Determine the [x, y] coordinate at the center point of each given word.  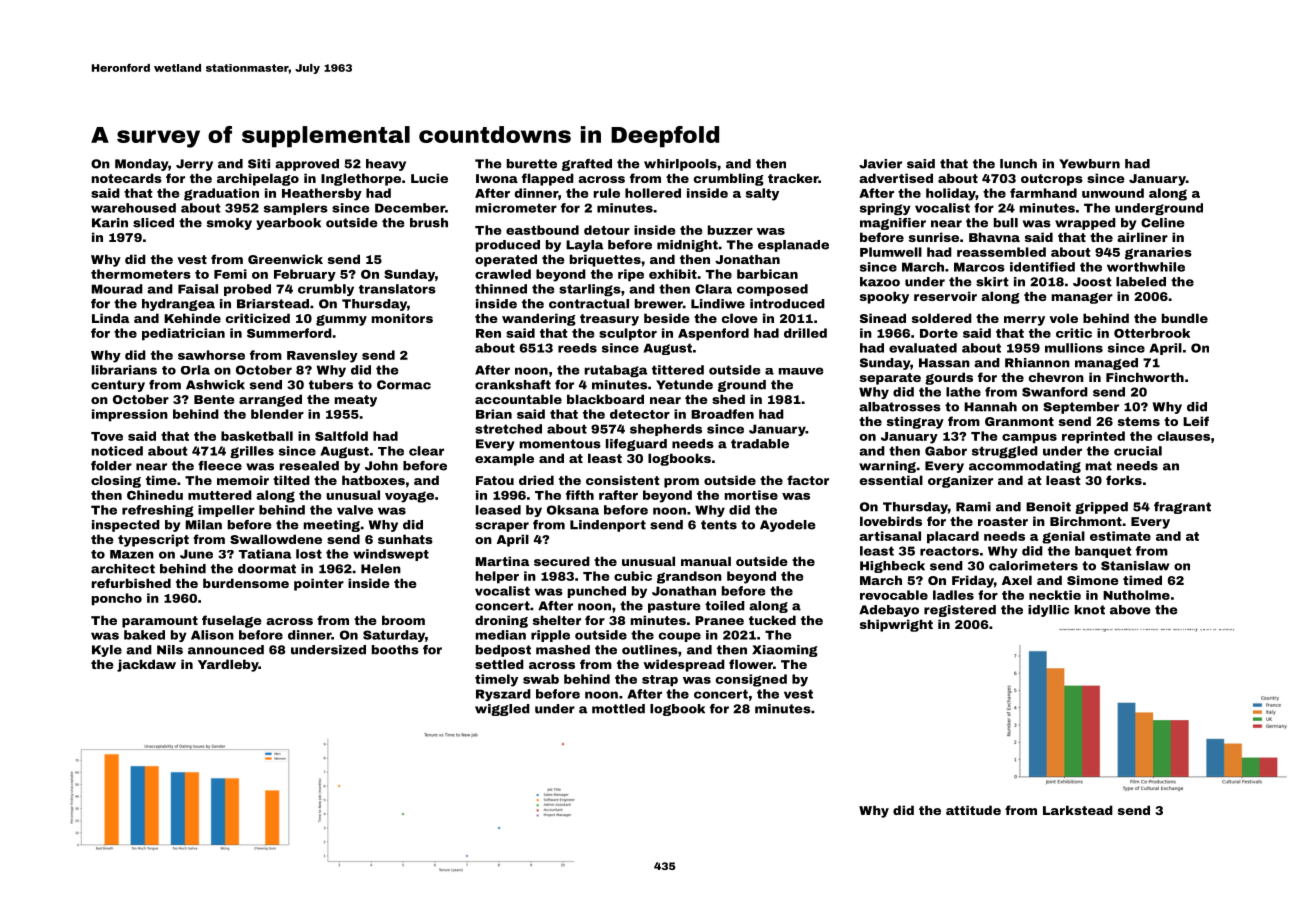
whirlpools [680, 165]
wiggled [502, 710]
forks [1124, 480]
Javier [880, 164]
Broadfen [722, 414]
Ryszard [503, 695]
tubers [331, 385]
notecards [127, 178]
